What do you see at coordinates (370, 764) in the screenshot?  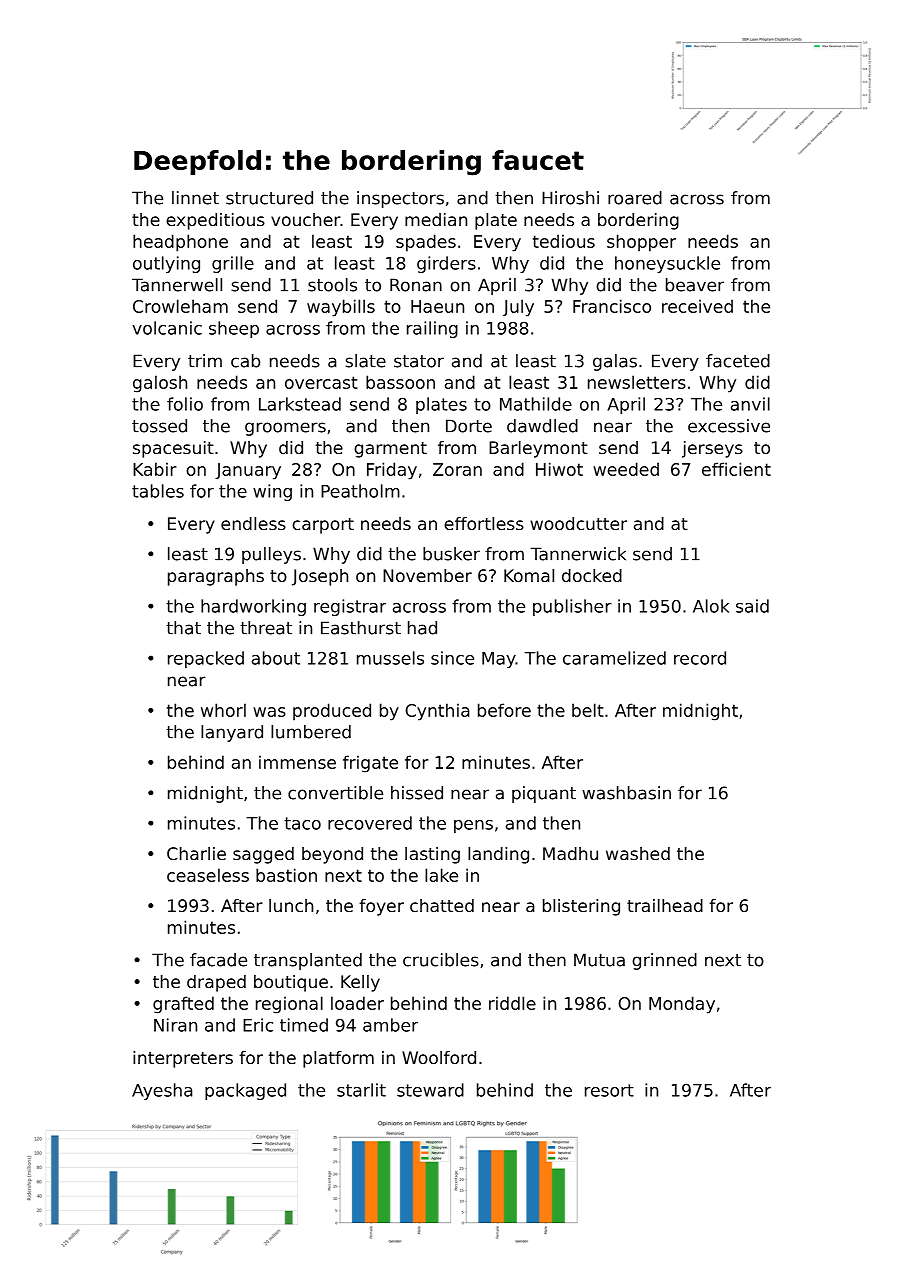 I see `frigate` at bounding box center [370, 764].
